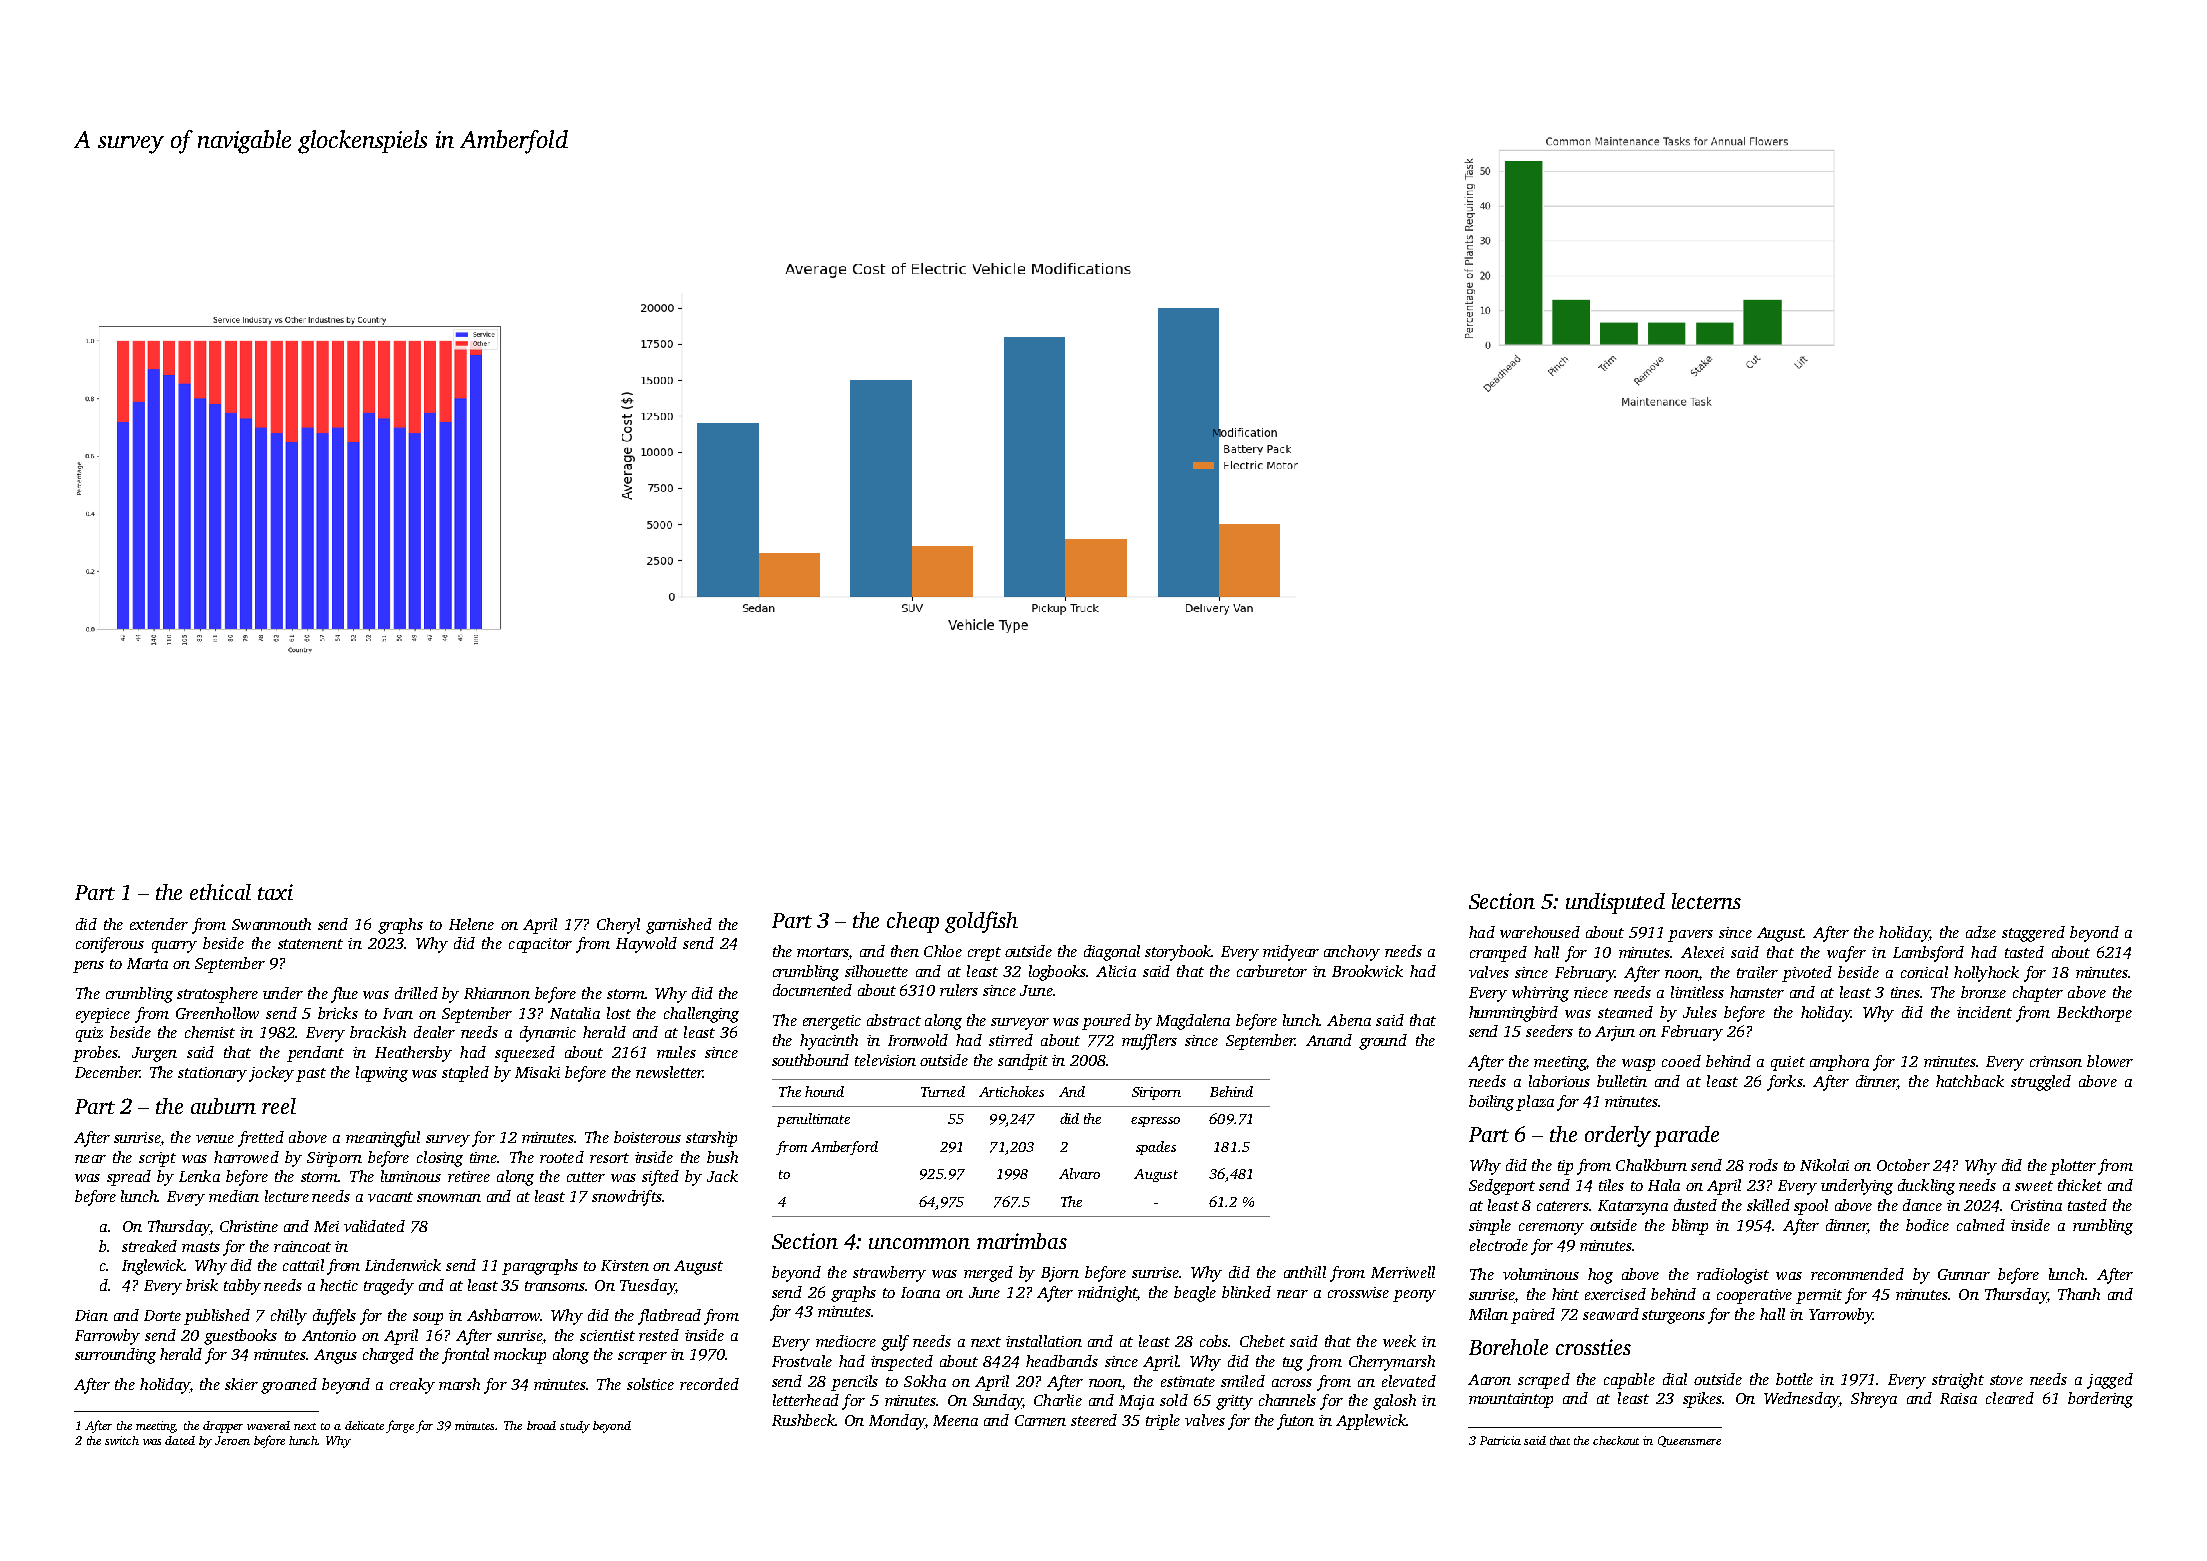 The width and height of the screenshot is (2207, 1561). Describe the element at coordinates (1689, 1441) in the screenshot. I see `Queensmere` at that location.
